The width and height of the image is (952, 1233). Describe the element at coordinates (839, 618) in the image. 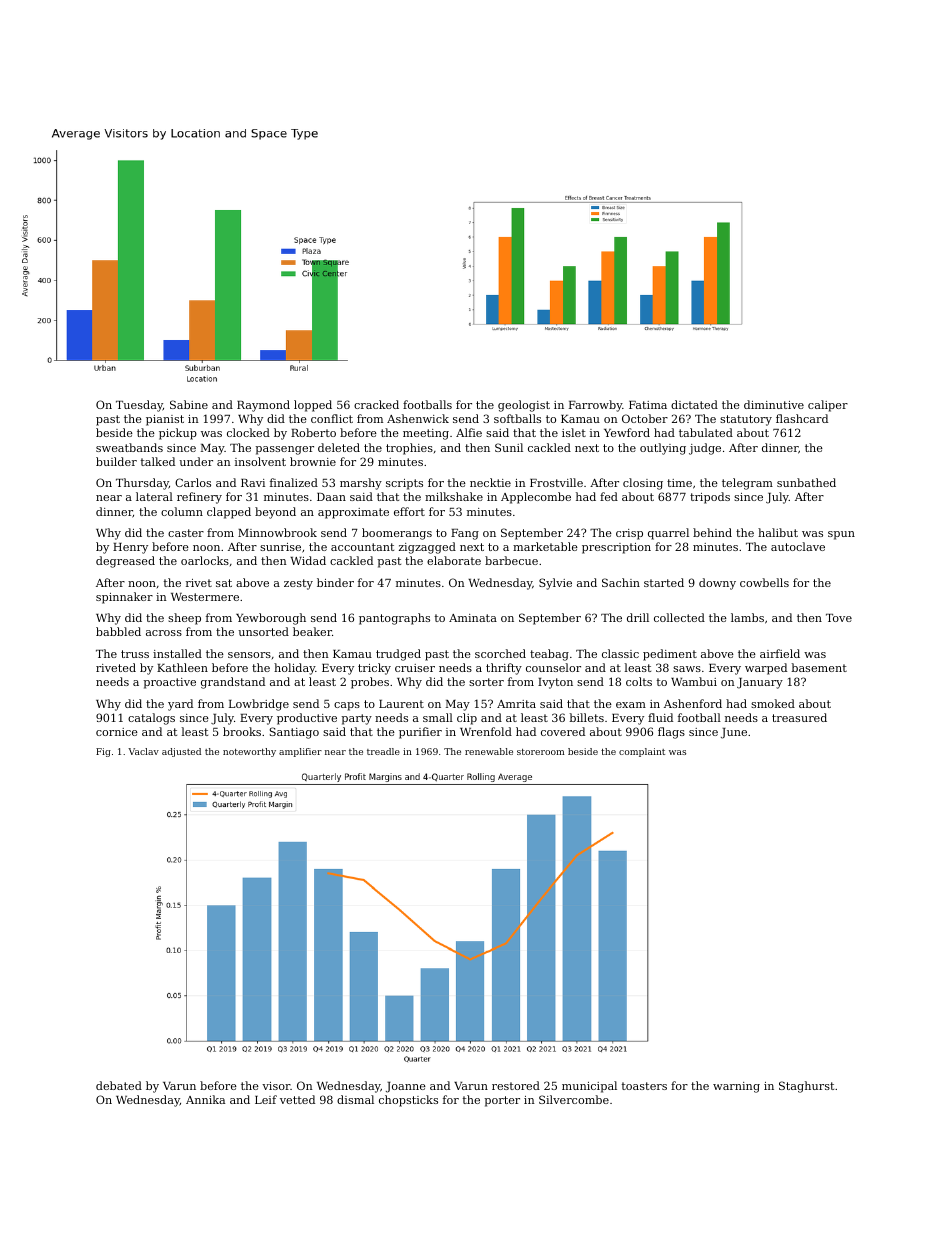

I see `Tove` at that location.
